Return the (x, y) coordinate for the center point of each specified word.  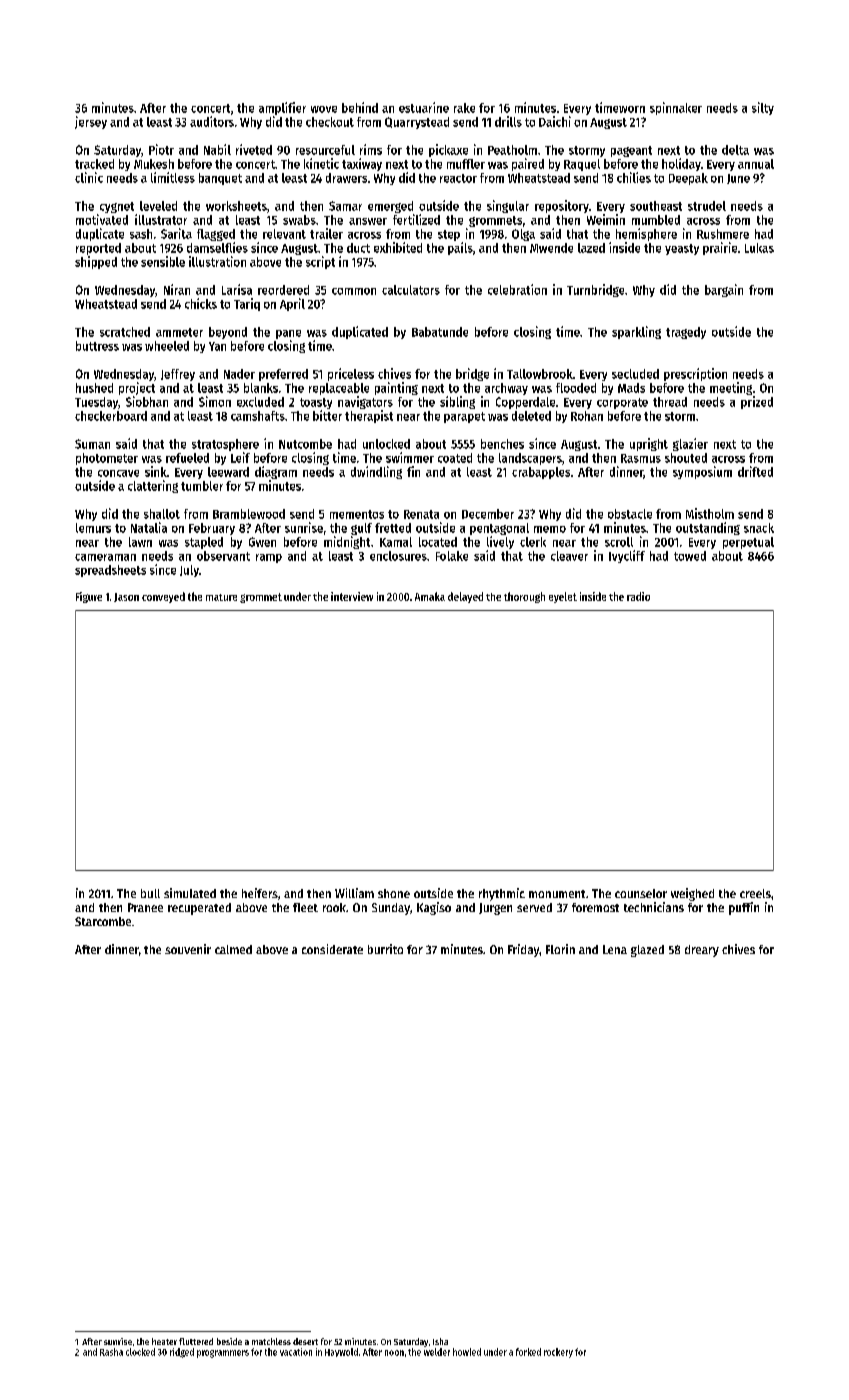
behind (360, 107)
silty (763, 108)
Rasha (111, 1352)
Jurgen (495, 909)
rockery (558, 1353)
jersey (91, 122)
